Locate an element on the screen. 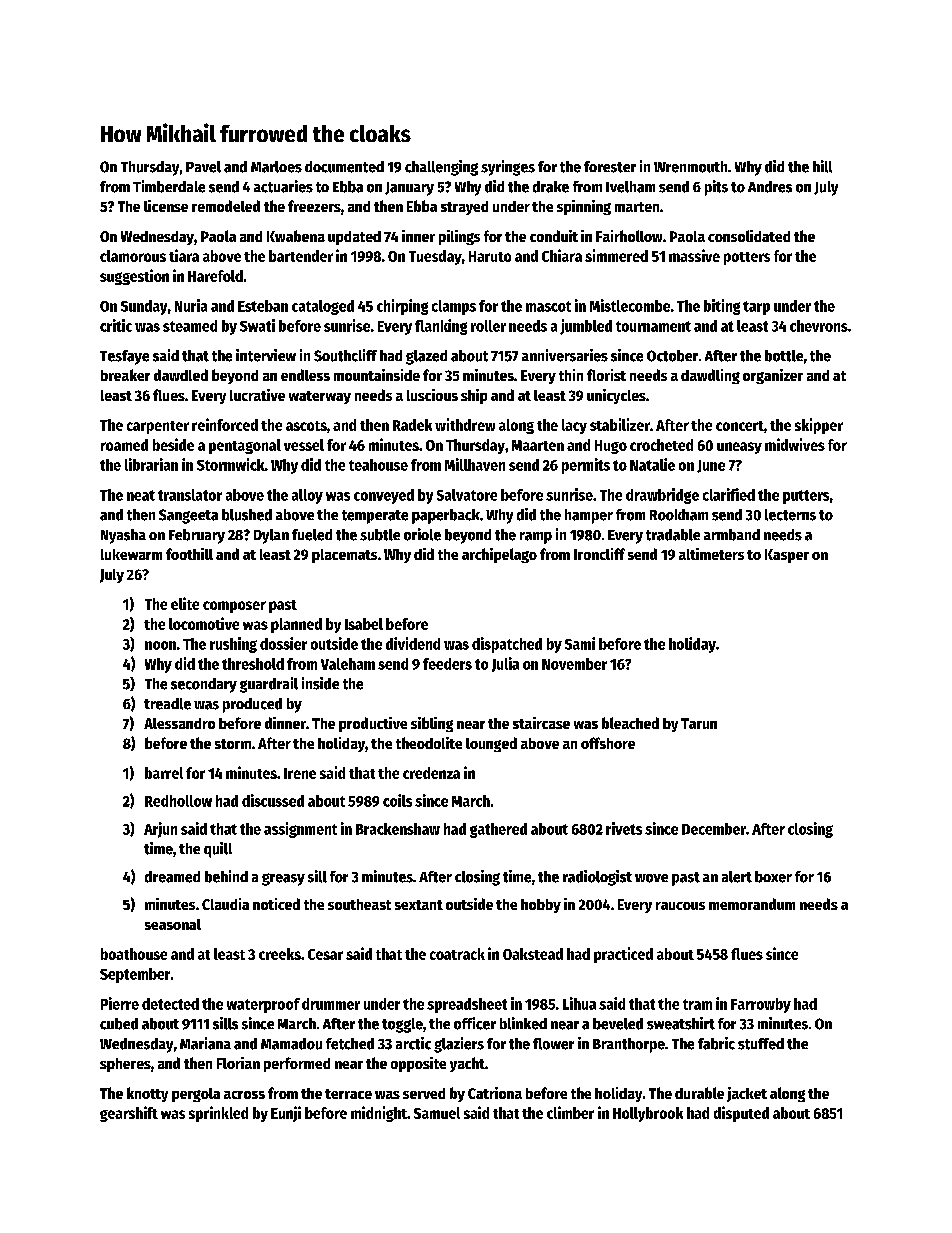  noon is located at coordinates (160, 645).
